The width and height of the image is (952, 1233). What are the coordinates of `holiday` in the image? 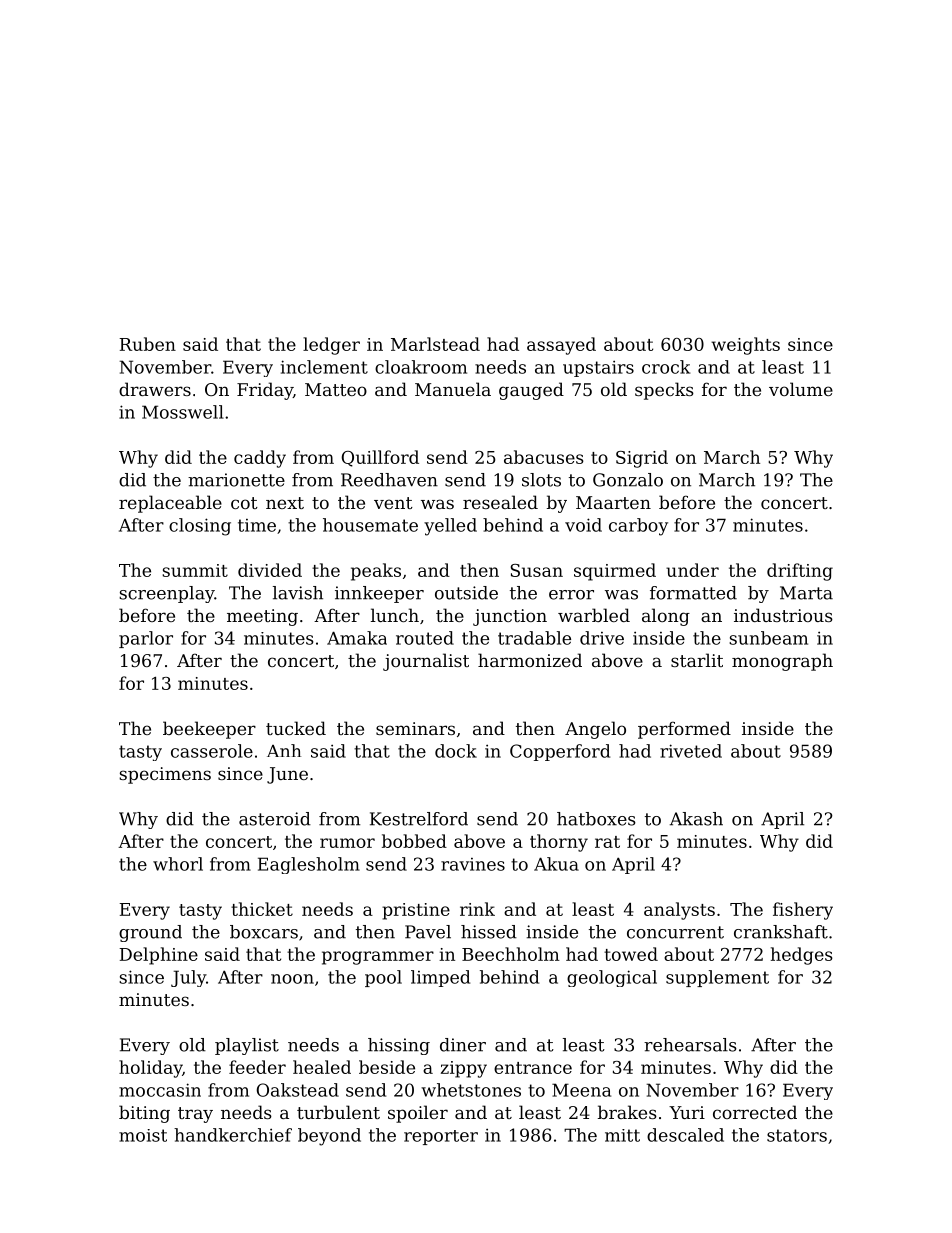 It's located at (150, 1069).
